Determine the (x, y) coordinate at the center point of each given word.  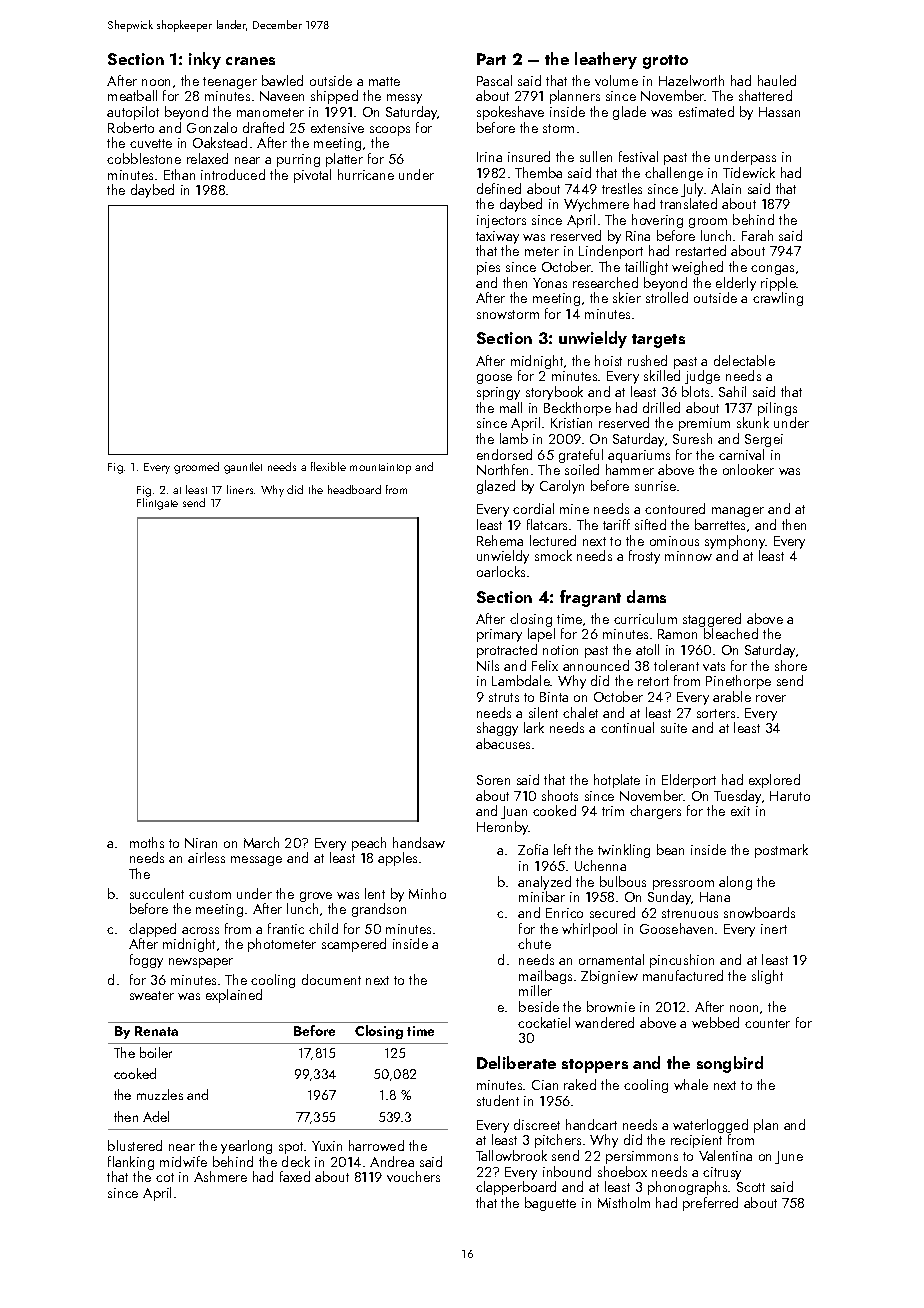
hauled (777, 80)
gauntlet (243, 468)
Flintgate (157, 504)
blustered (135, 1145)
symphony (735, 542)
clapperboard (516, 1188)
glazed (496, 487)
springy (498, 393)
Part (491, 59)
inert (774, 929)
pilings (777, 409)
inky (205, 60)
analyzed (544, 883)
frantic (286, 928)
